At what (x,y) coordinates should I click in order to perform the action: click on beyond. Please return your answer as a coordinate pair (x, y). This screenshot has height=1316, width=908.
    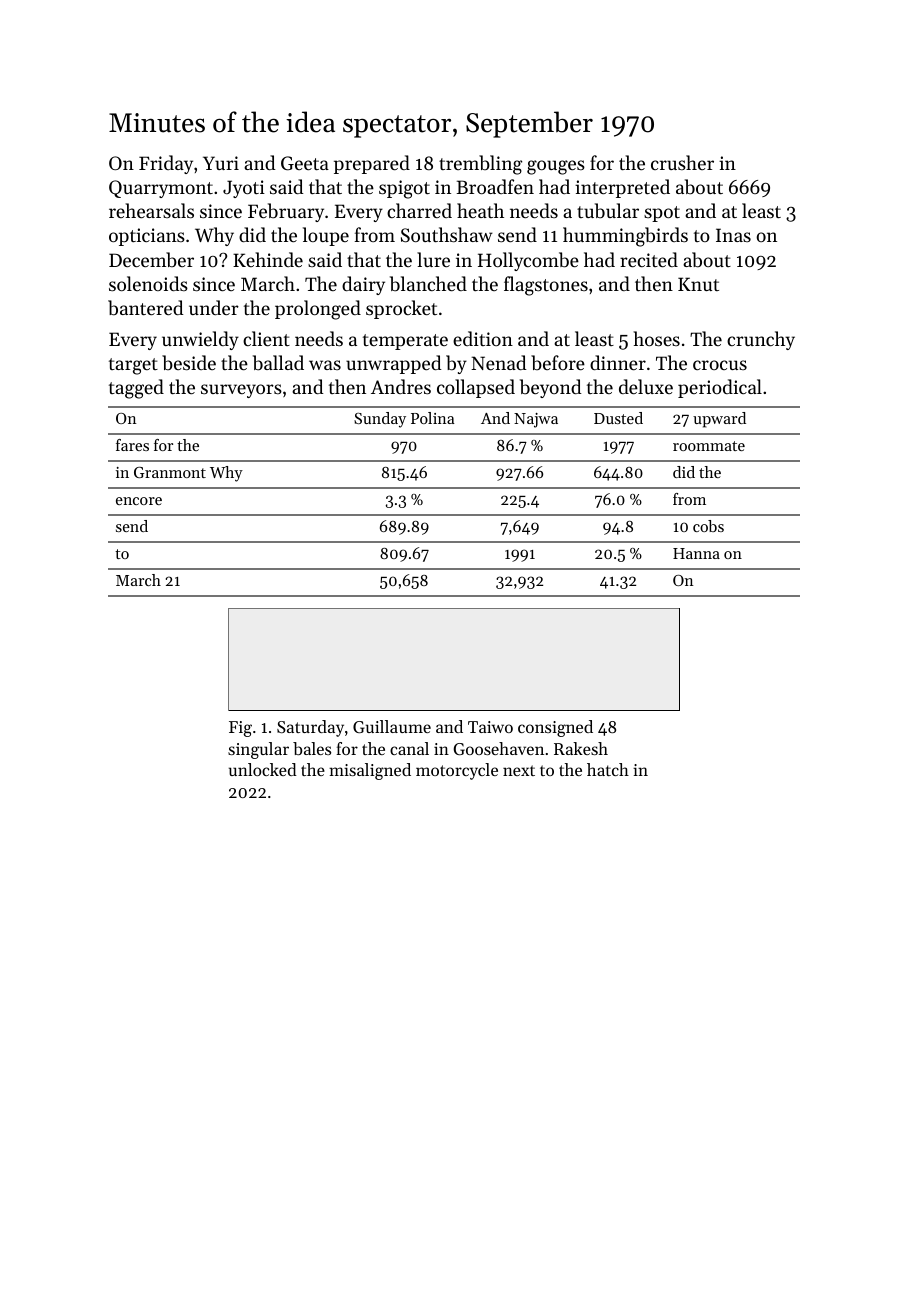
    Looking at the image, I should click on (551, 388).
